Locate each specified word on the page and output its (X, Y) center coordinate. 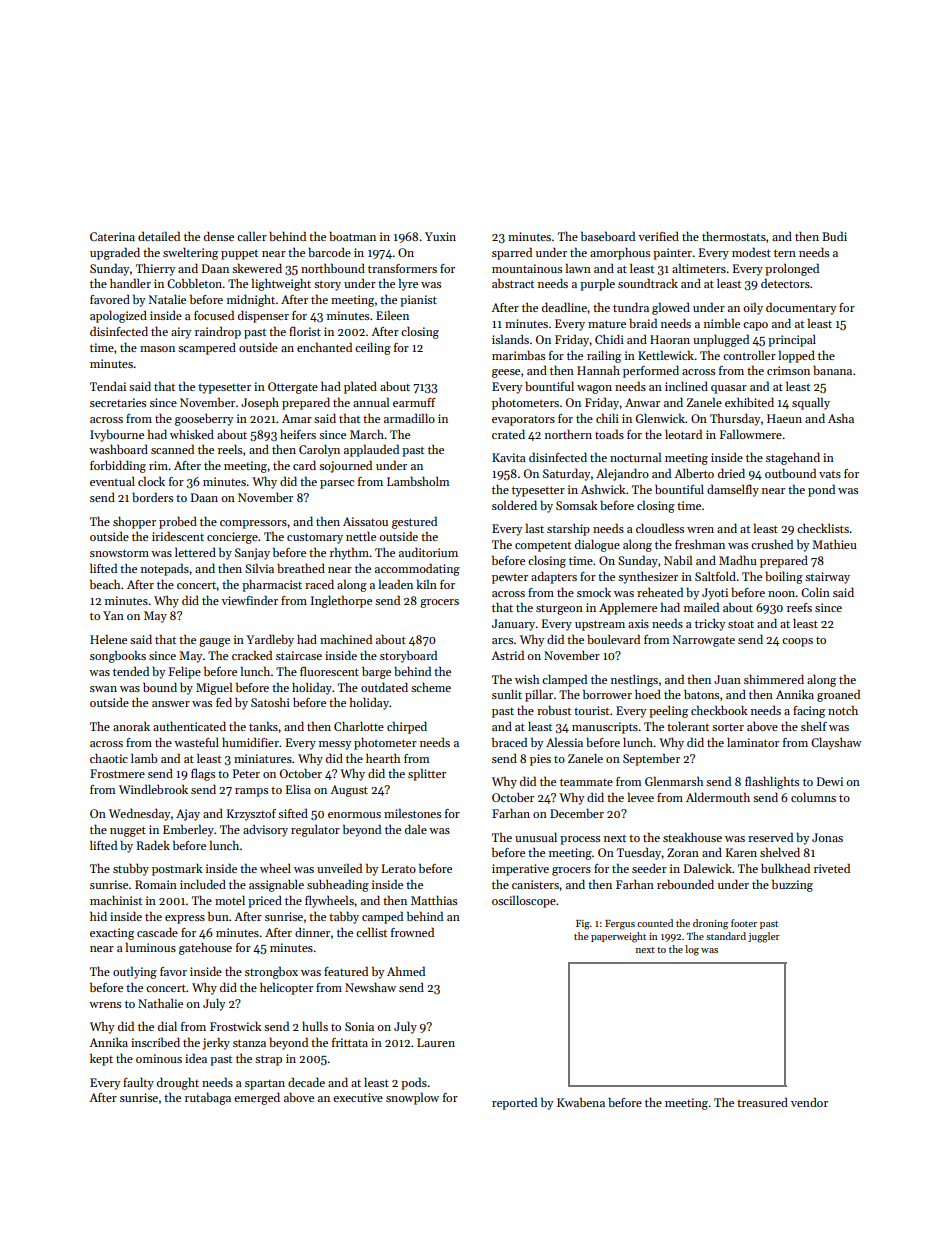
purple (597, 285)
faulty (138, 1084)
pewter (510, 579)
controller (749, 355)
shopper (134, 523)
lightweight (281, 284)
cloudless (660, 528)
